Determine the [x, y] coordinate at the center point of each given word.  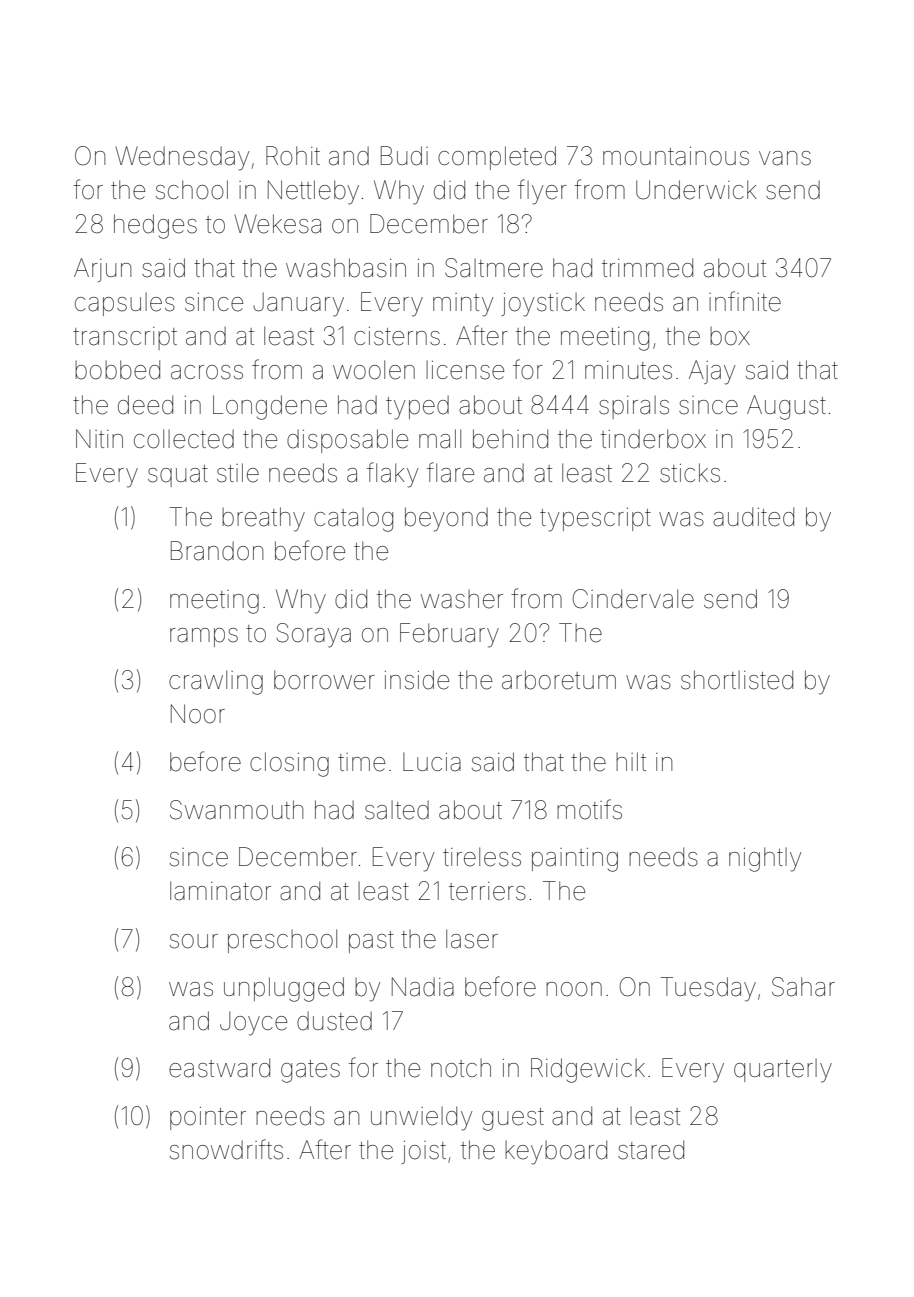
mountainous [676, 156]
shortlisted [737, 680]
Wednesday [182, 158]
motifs [589, 809]
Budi [404, 156]
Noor [198, 714]
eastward [219, 1068]
